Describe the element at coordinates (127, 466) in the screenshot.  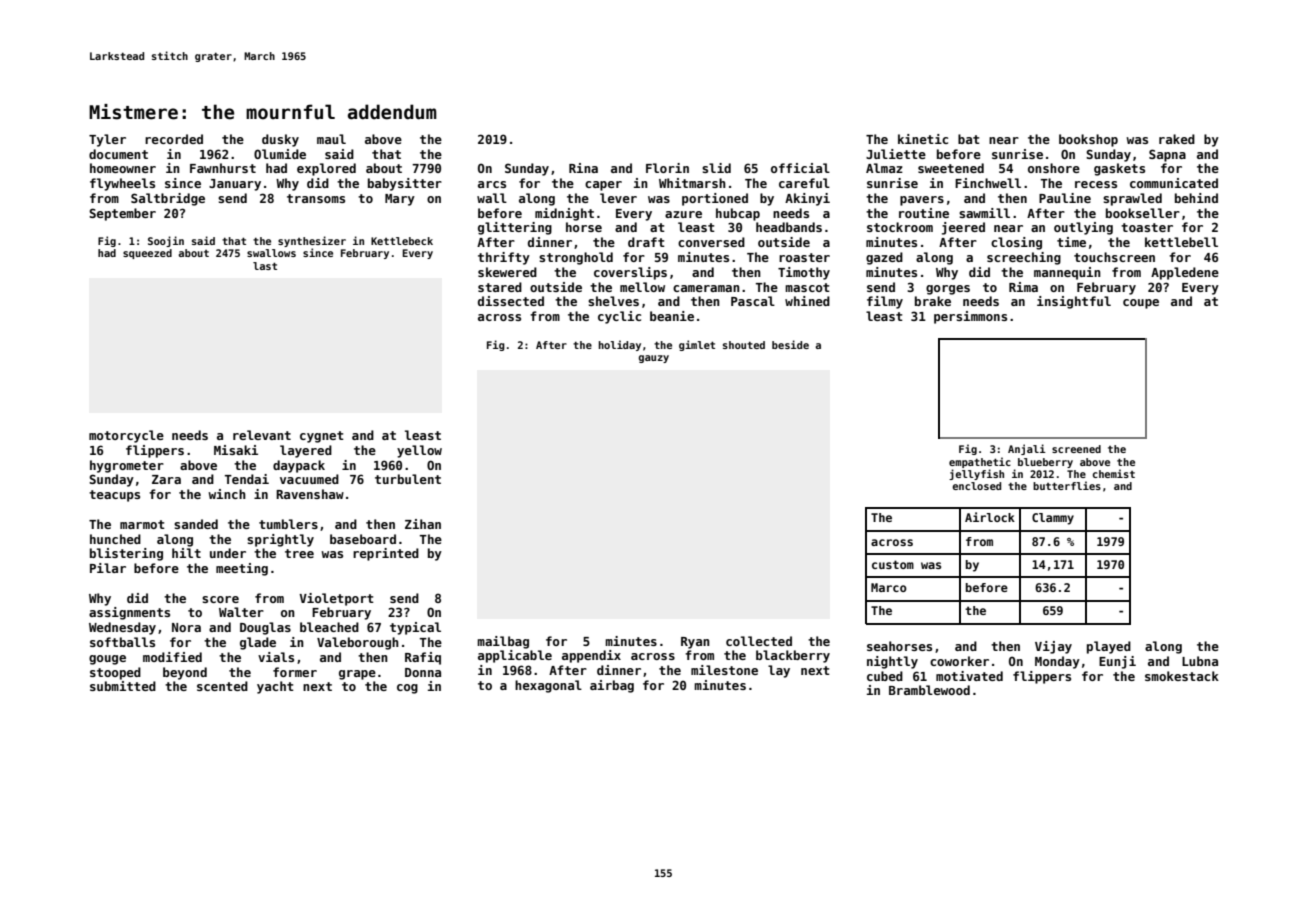
I see `hygrometer` at that location.
